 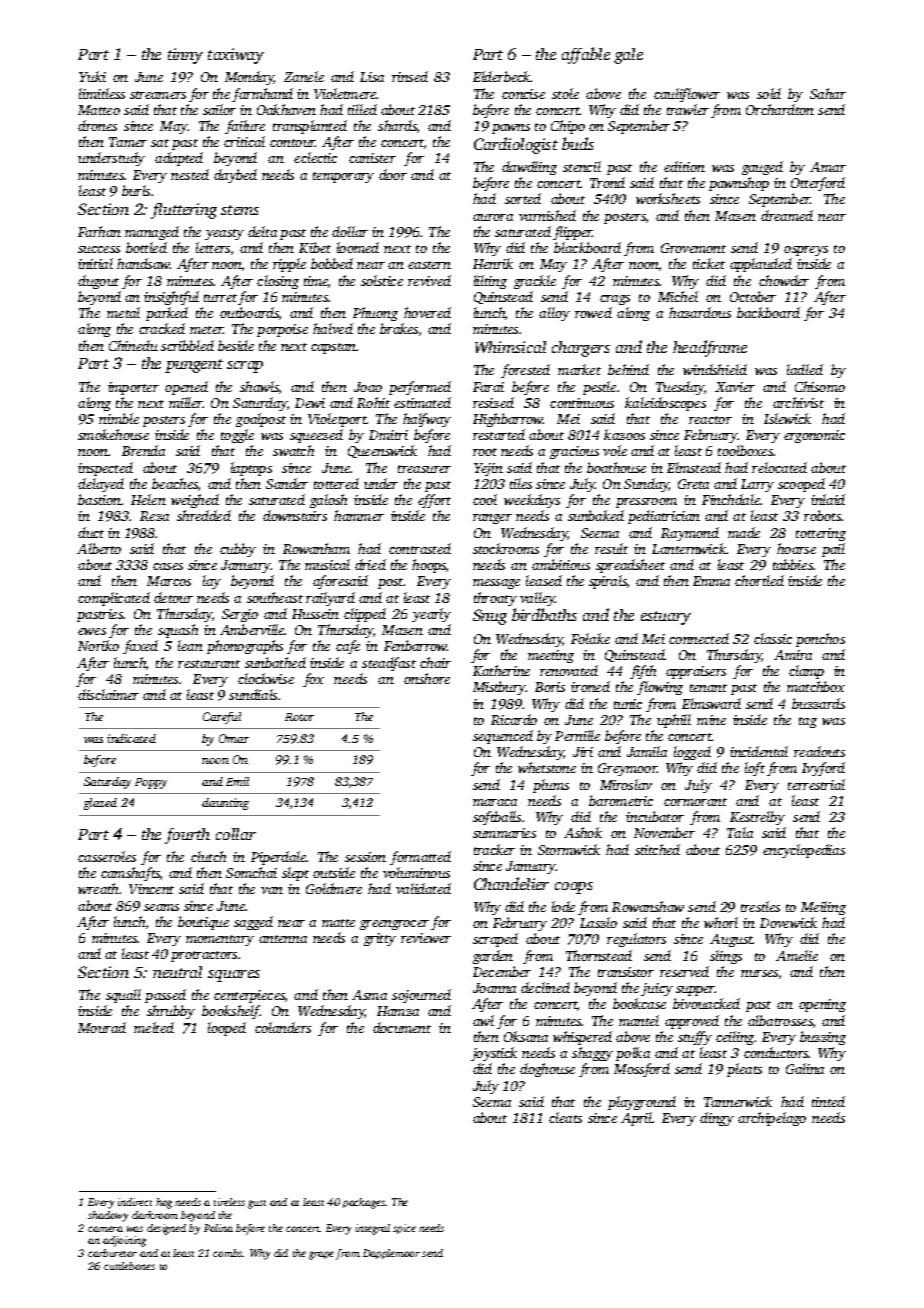 I want to click on Sander, so click(x=287, y=483).
